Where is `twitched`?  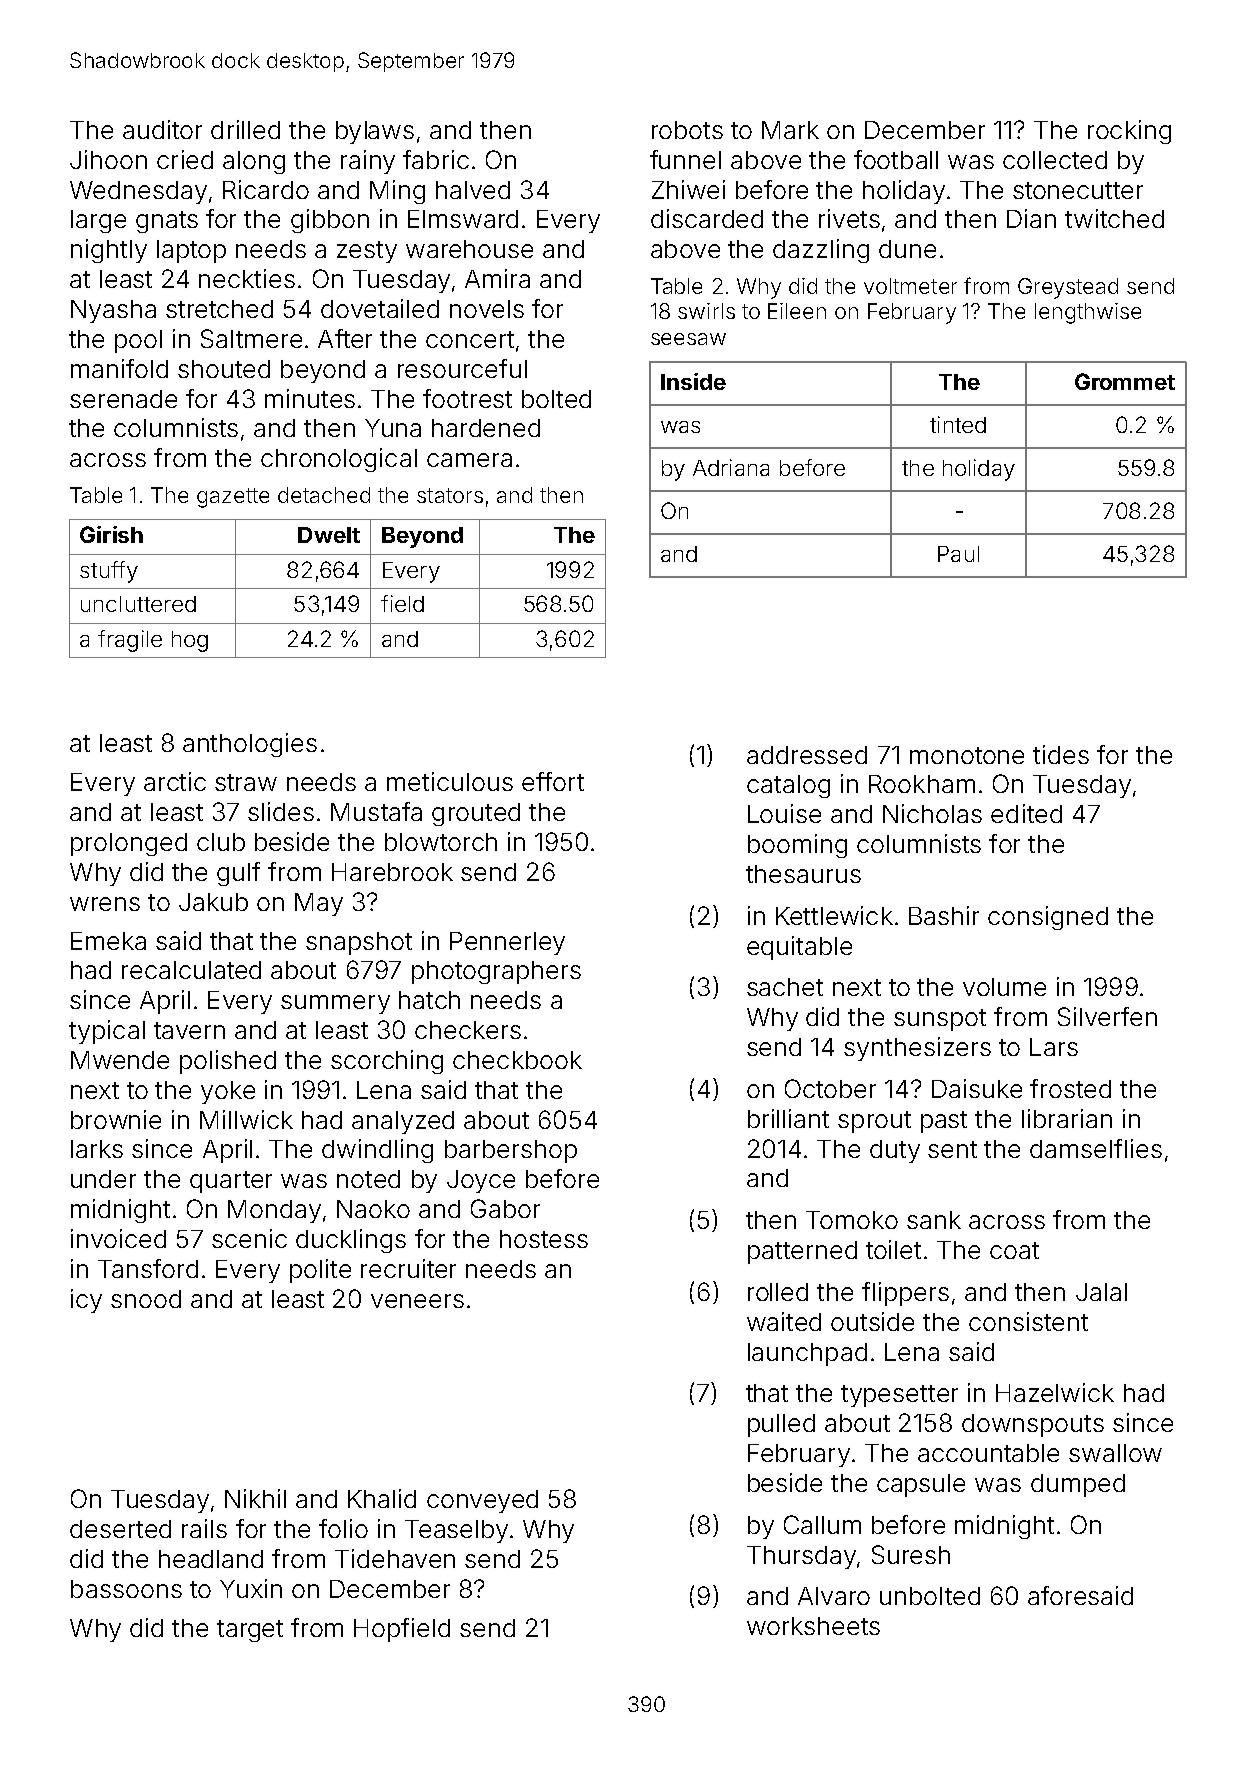 twitched is located at coordinates (1114, 218).
